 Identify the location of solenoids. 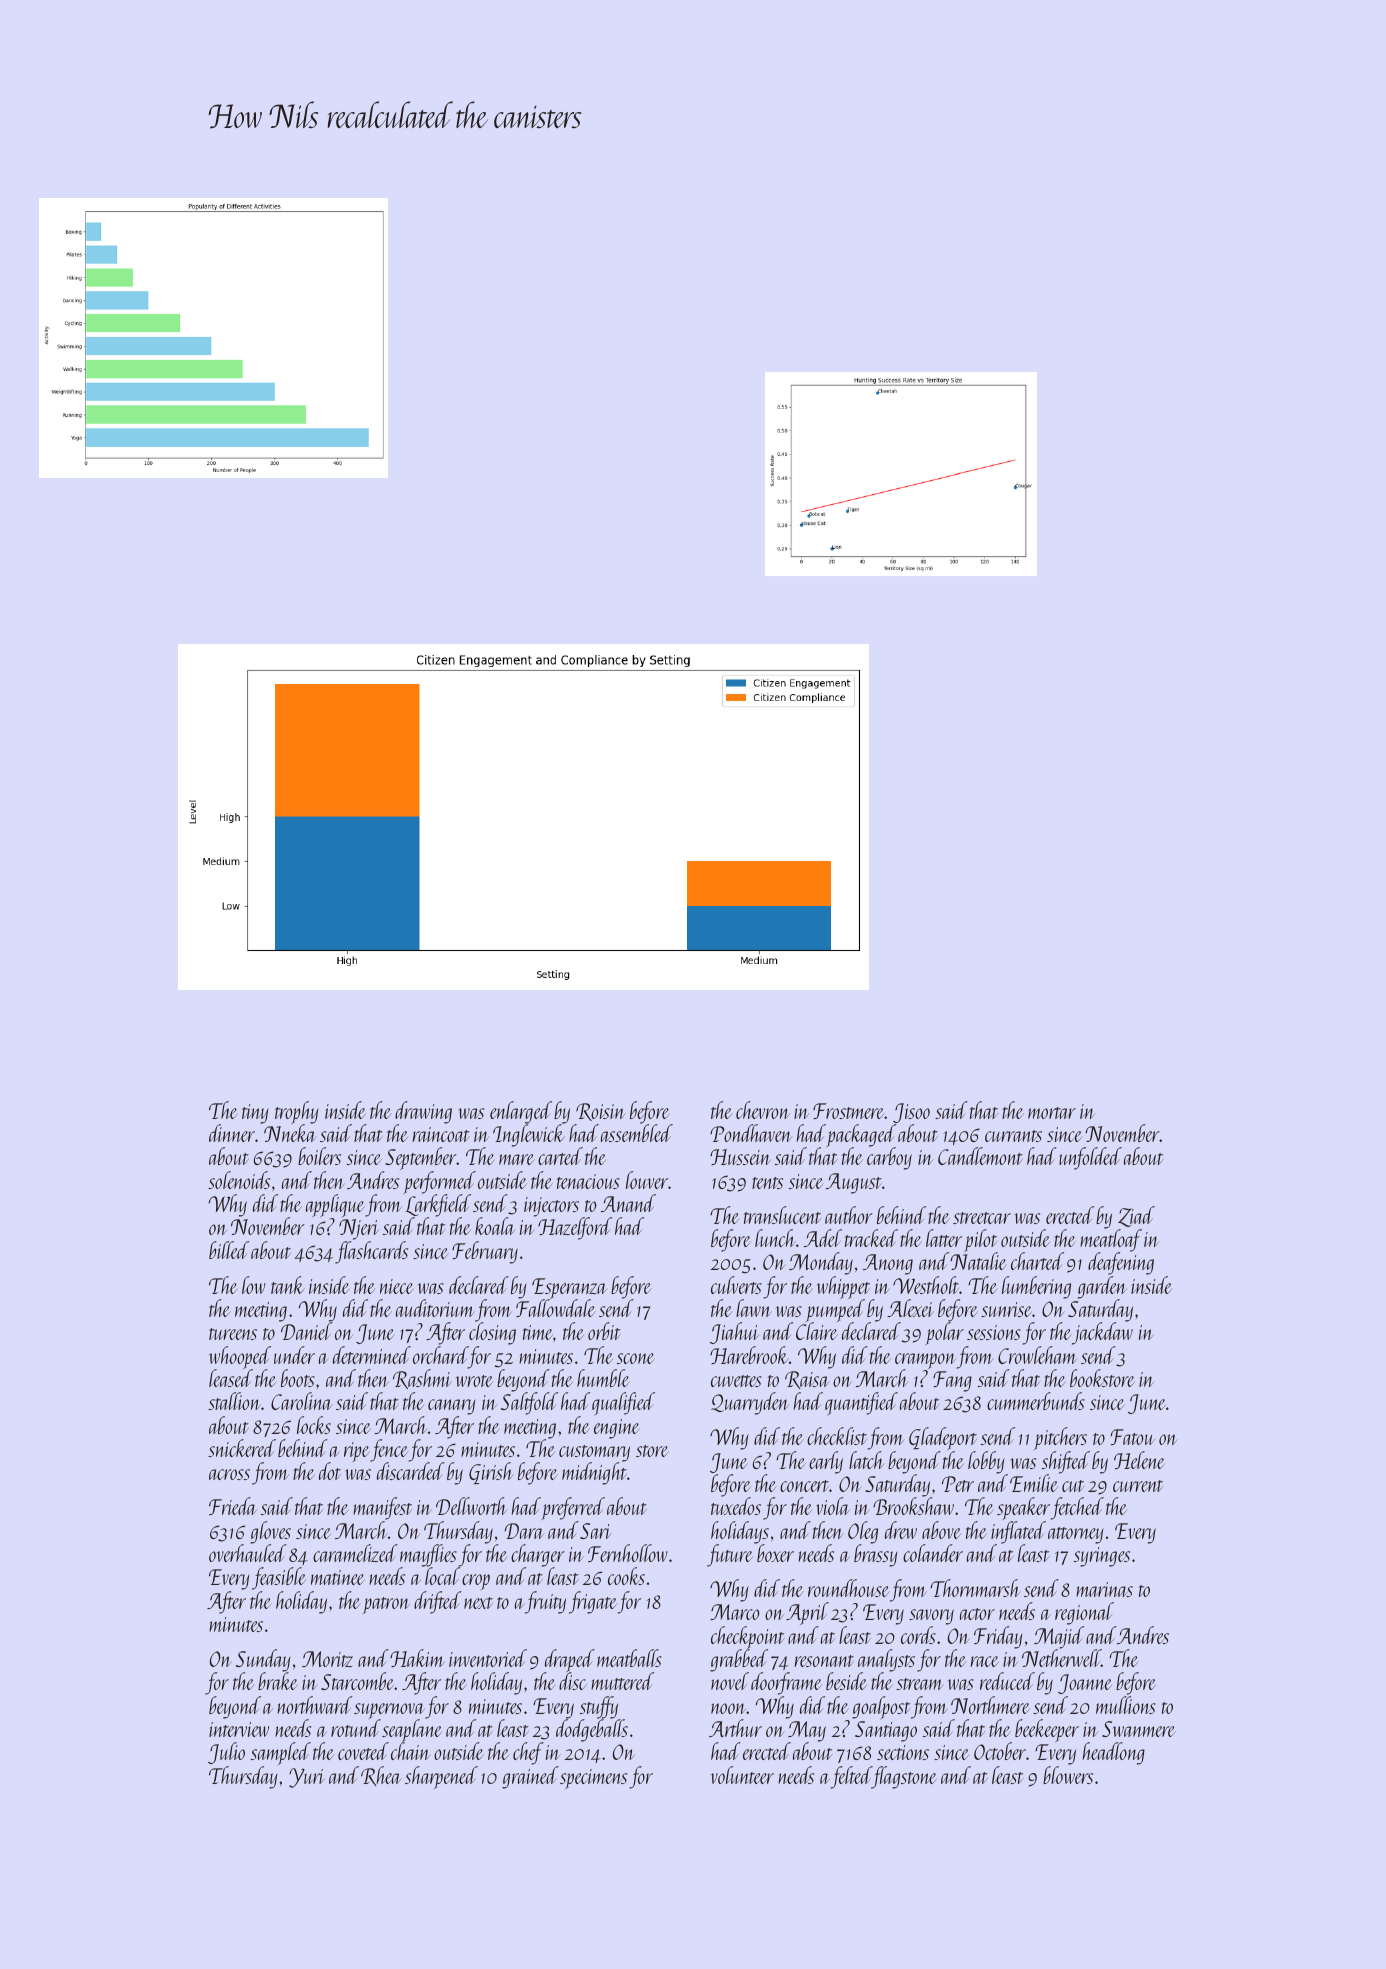
(239, 1180).
